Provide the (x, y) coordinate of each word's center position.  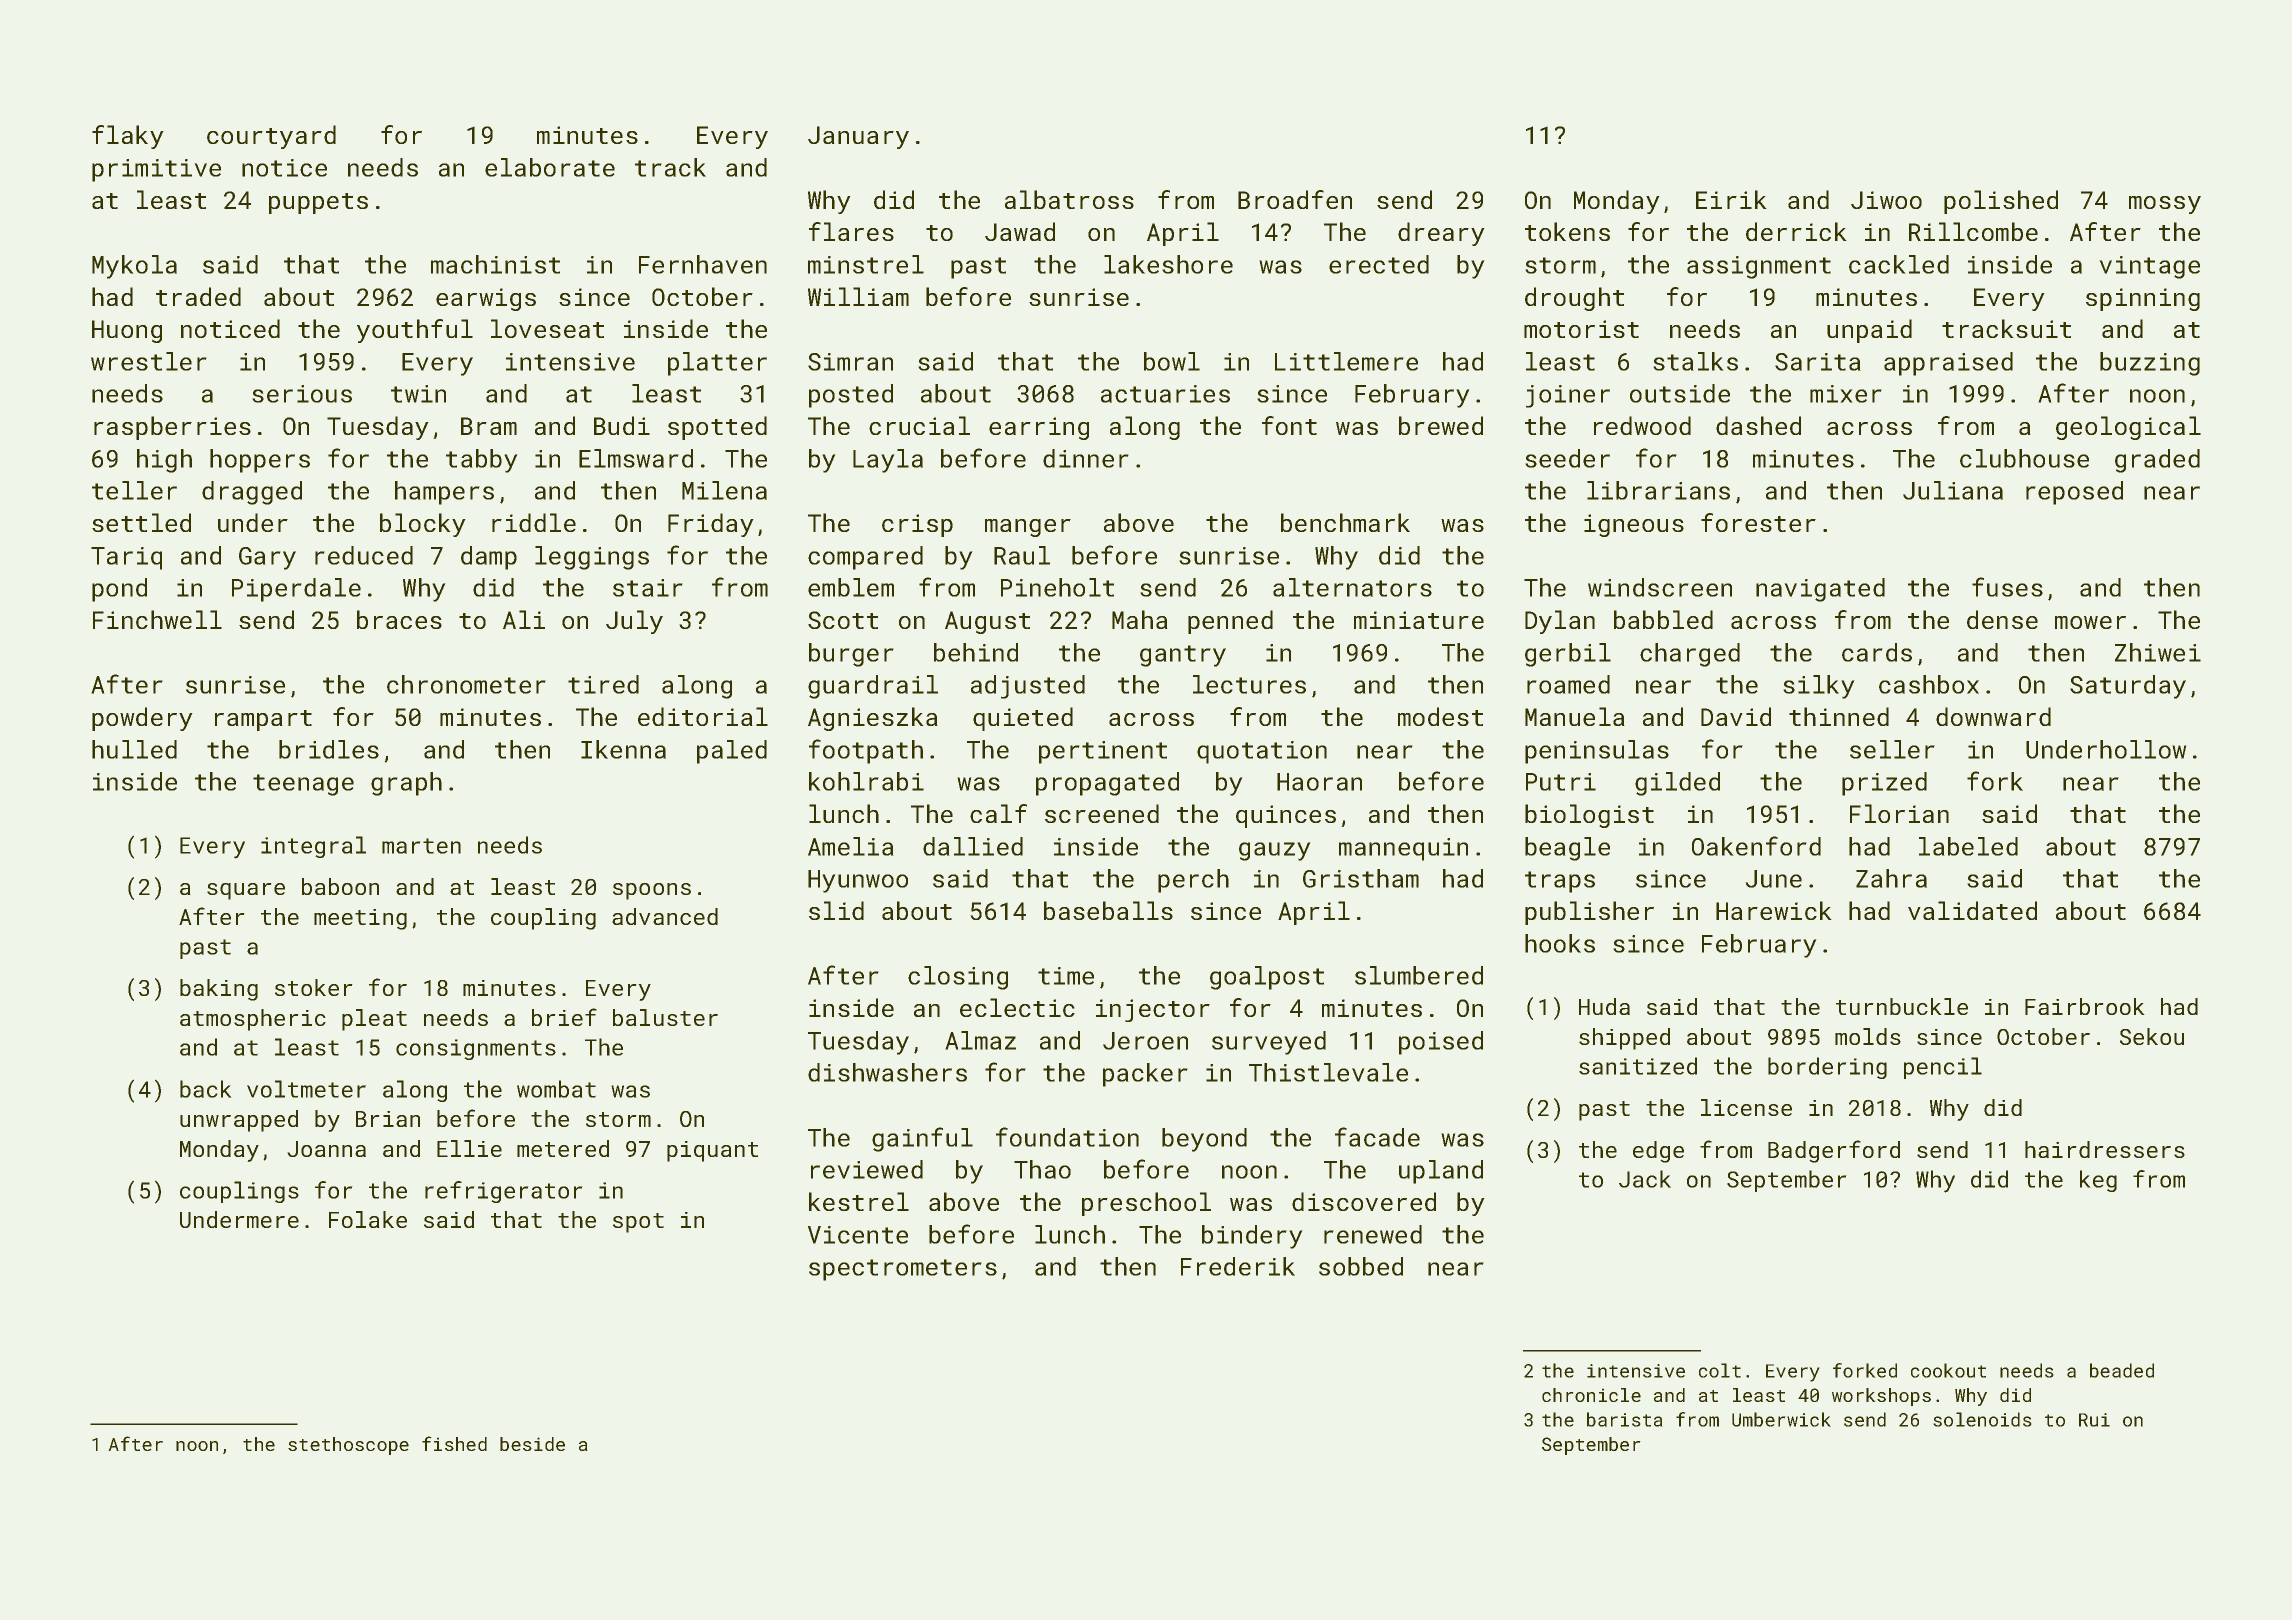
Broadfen (1295, 199)
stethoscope (348, 1446)
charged (1690, 655)
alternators (1352, 587)
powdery (142, 719)
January (858, 137)
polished (2001, 202)
